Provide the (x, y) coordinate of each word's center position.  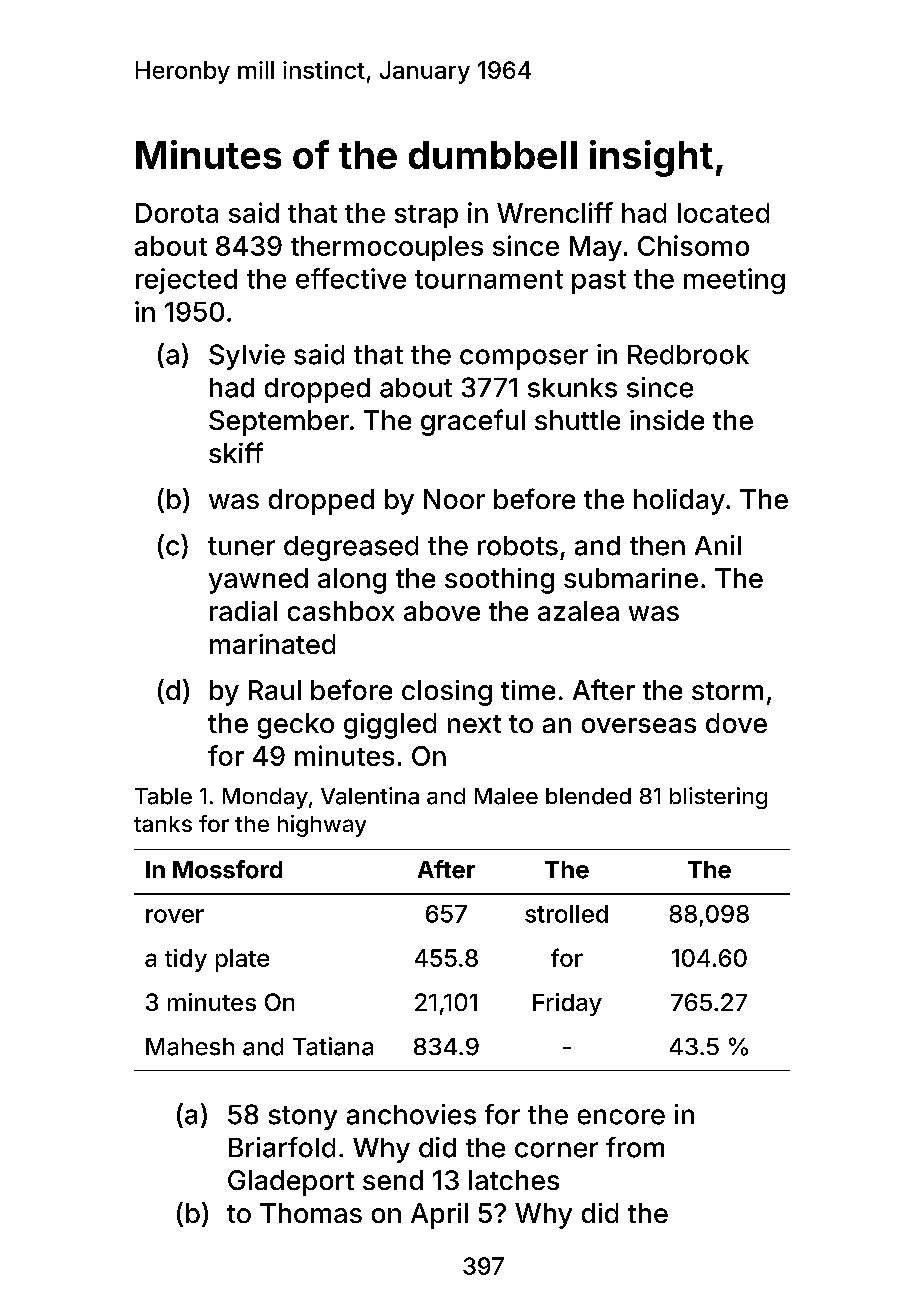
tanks (163, 824)
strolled (566, 914)
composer (524, 359)
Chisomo (693, 245)
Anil (718, 545)
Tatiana (333, 1046)
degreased (351, 548)
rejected (186, 281)
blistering (718, 798)
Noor (454, 499)
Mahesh (190, 1047)
